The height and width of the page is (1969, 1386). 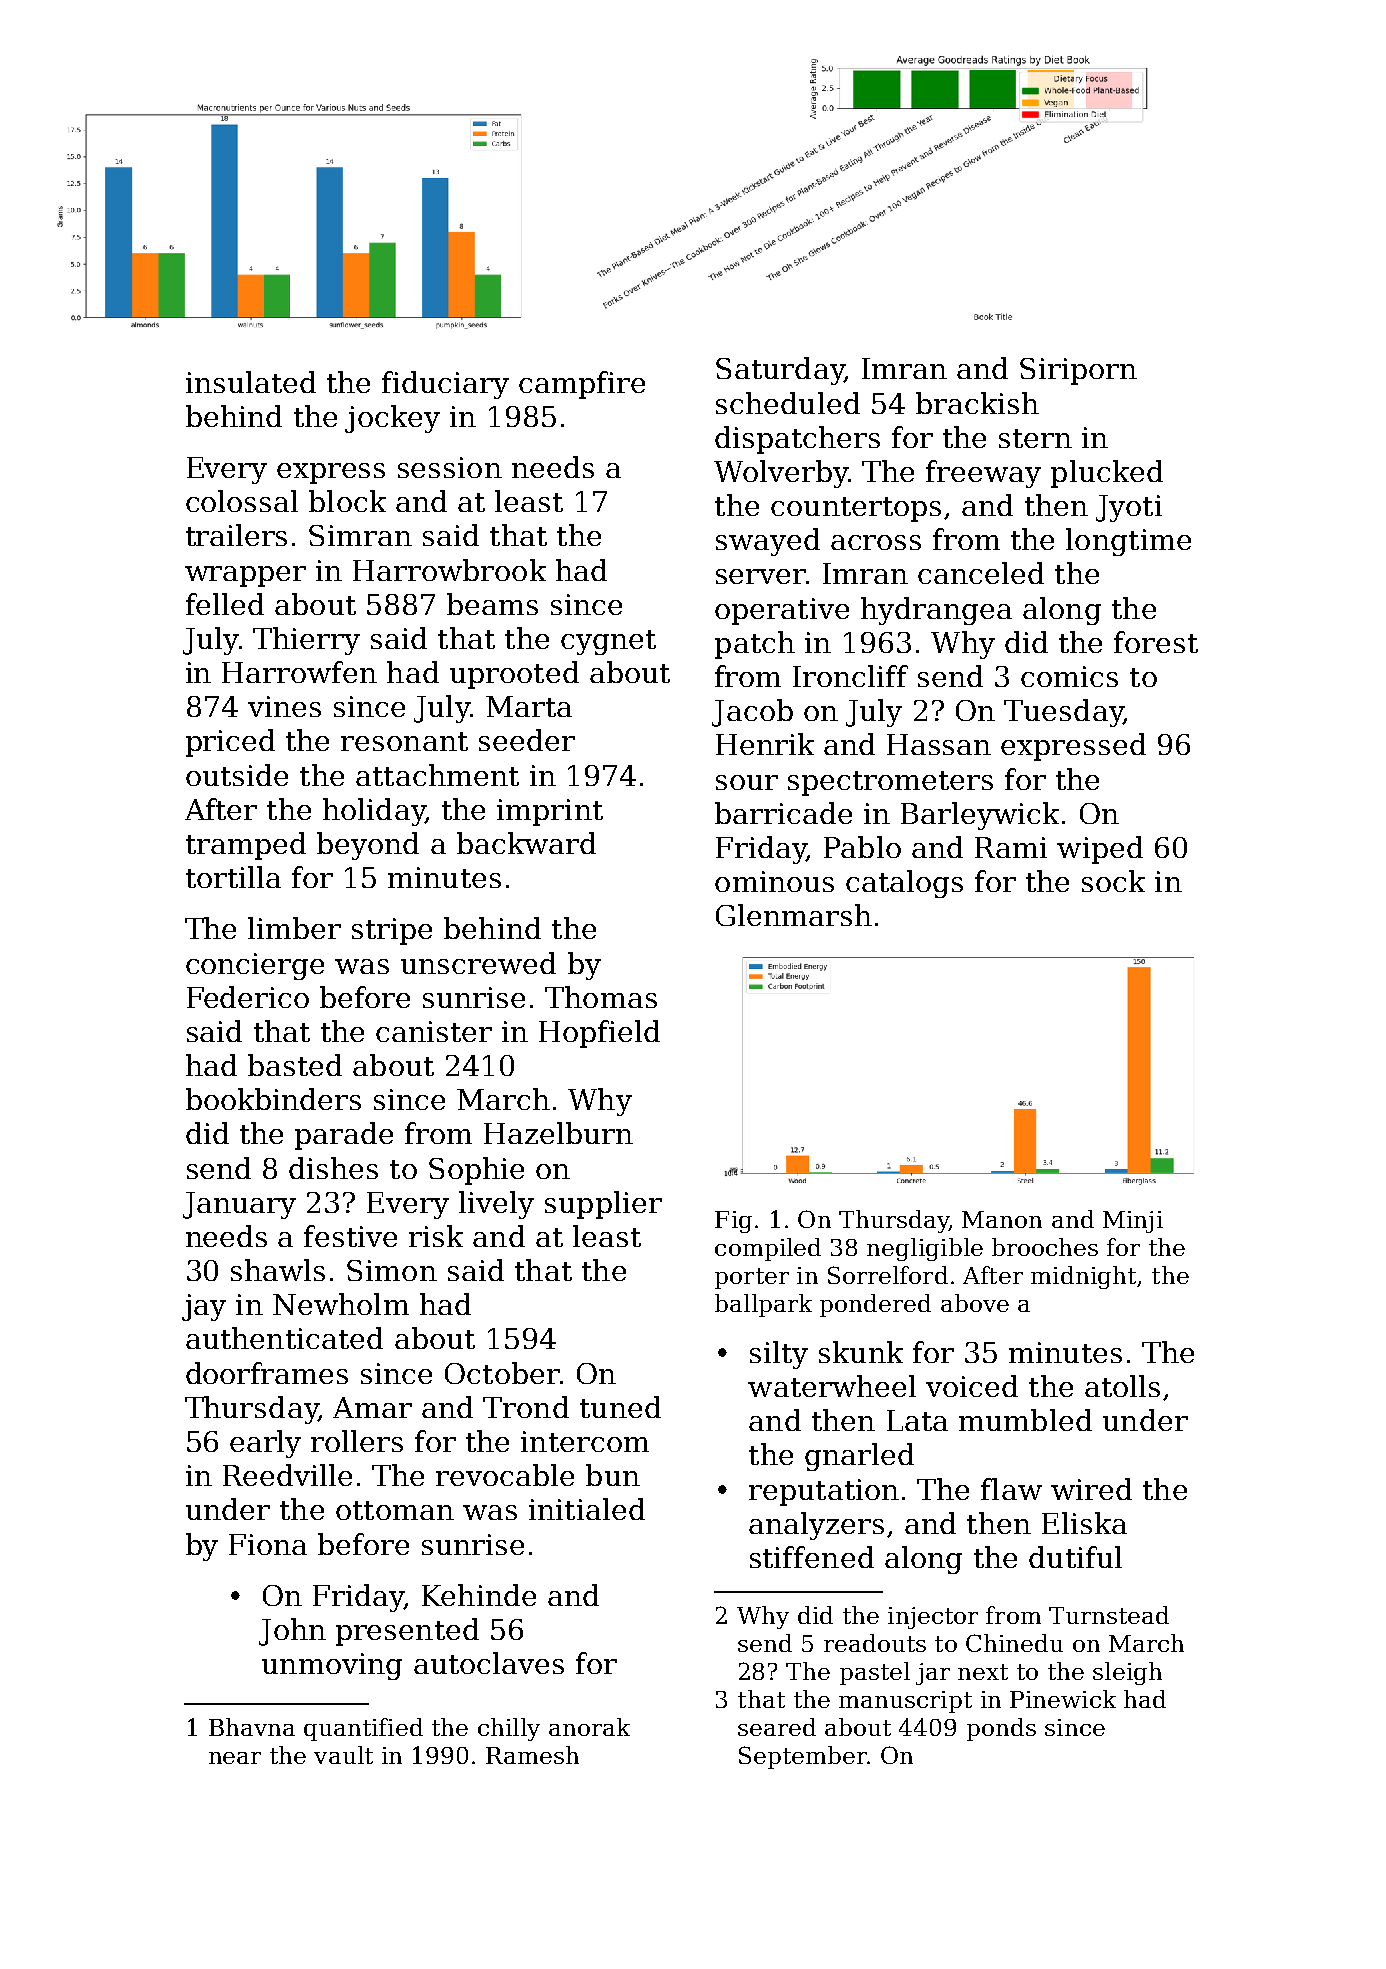 I want to click on Minji, so click(x=1133, y=1222).
